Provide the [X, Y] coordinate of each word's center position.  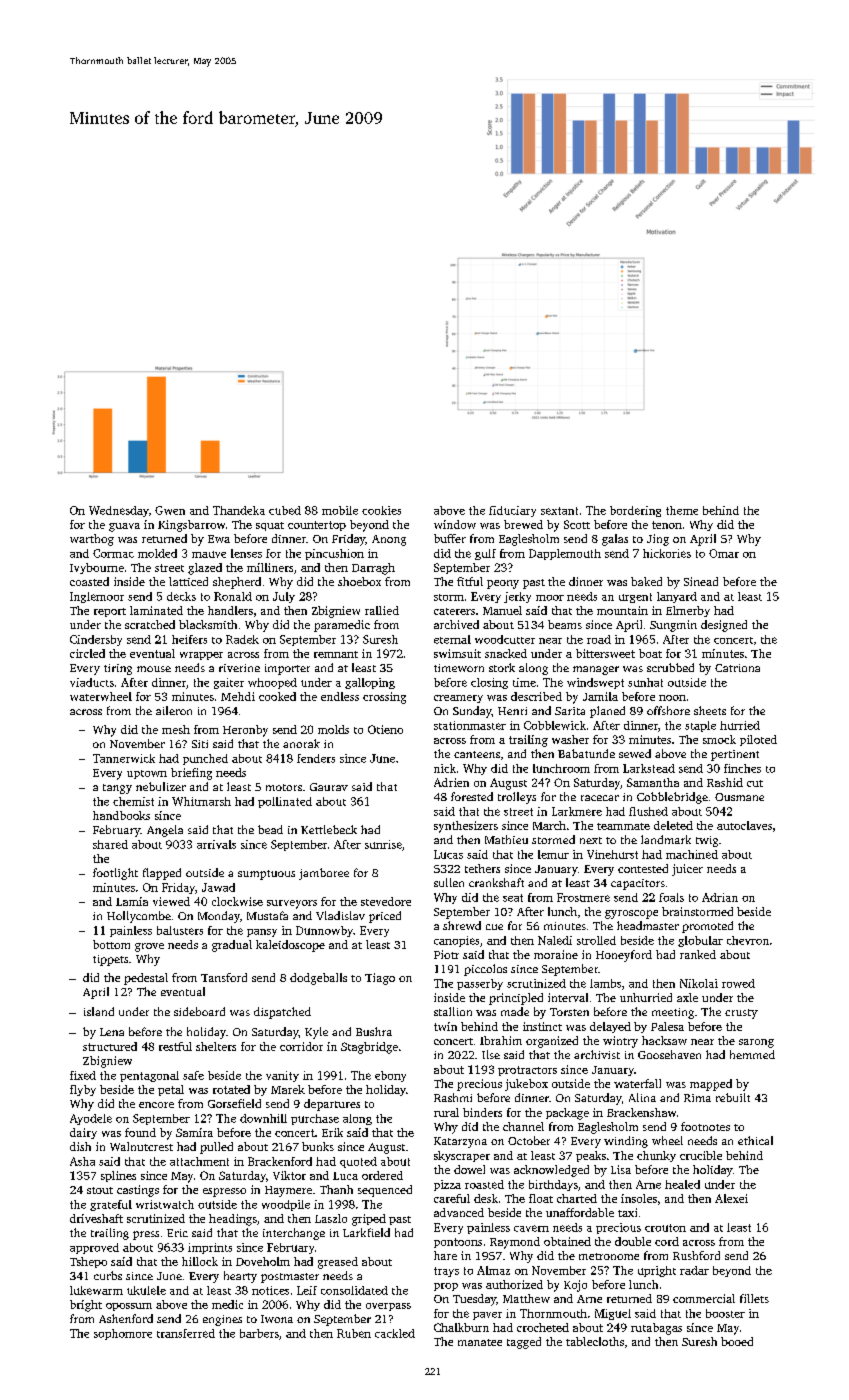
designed [724, 626]
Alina [642, 1097]
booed [737, 1341]
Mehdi [238, 696]
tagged [524, 1343]
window [455, 524]
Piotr [446, 954]
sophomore [123, 1334]
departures [332, 1105]
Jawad [218, 887]
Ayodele [91, 1119]
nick [445, 768]
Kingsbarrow [191, 526]
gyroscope [631, 914]
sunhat [645, 682]
